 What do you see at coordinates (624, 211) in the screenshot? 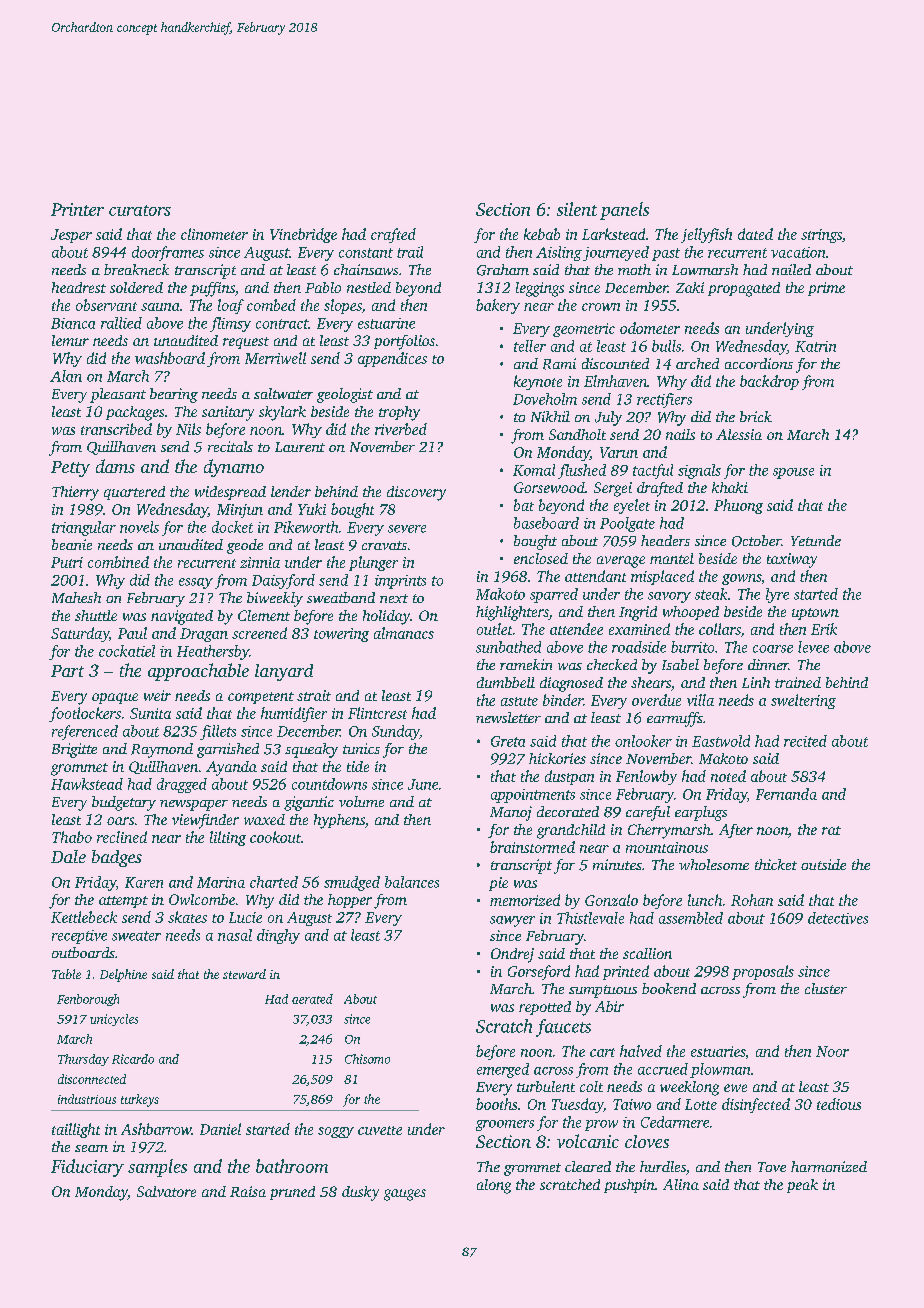
I see `panels` at bounding box center [624, 211].
